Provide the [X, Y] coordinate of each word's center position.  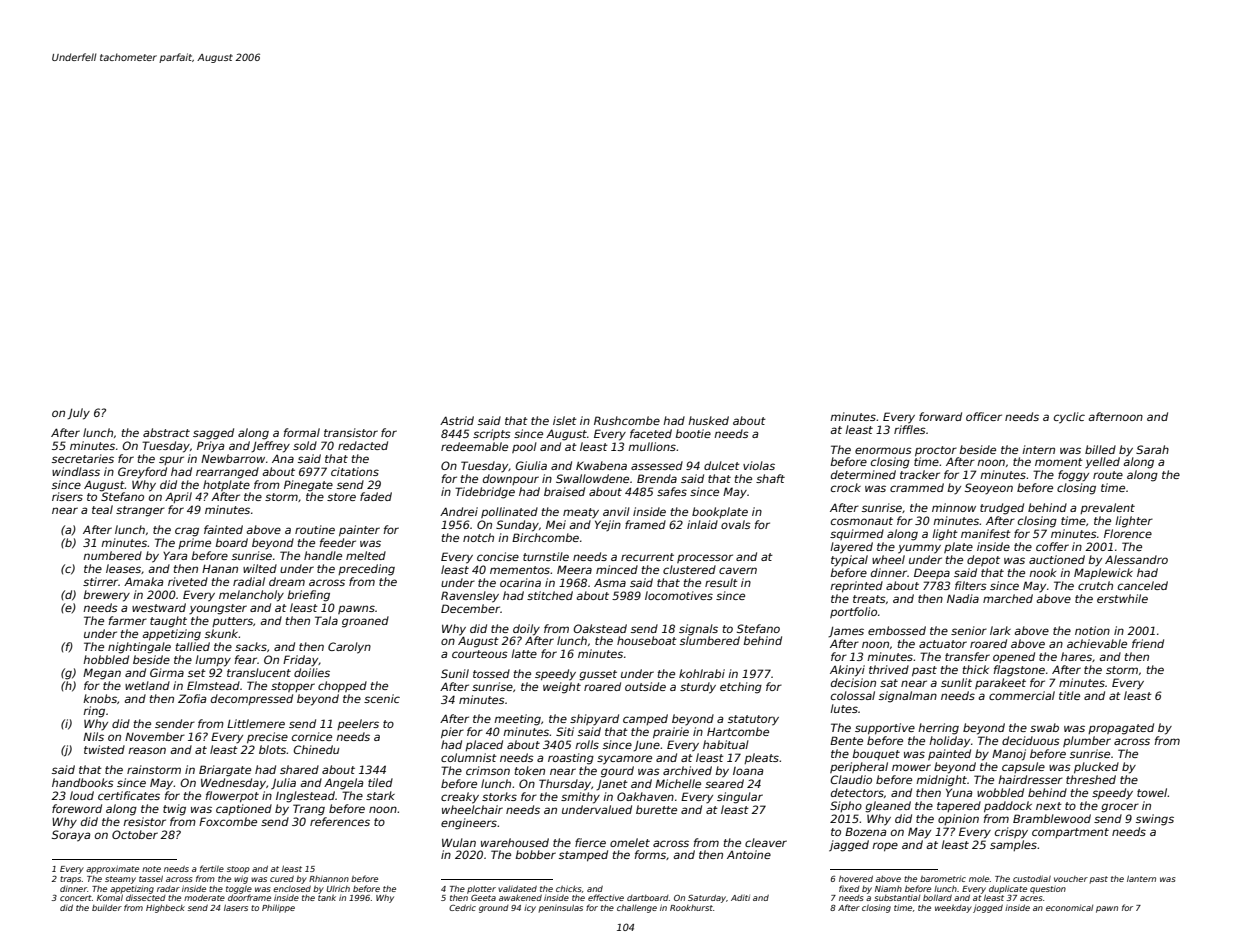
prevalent [1107, 508]
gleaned [888, 807]
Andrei [459, 511]
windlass [76, 471]
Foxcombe [228, 821]
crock [846, 487]
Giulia [531, 465]
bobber [535, 854]
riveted [188, 581]
